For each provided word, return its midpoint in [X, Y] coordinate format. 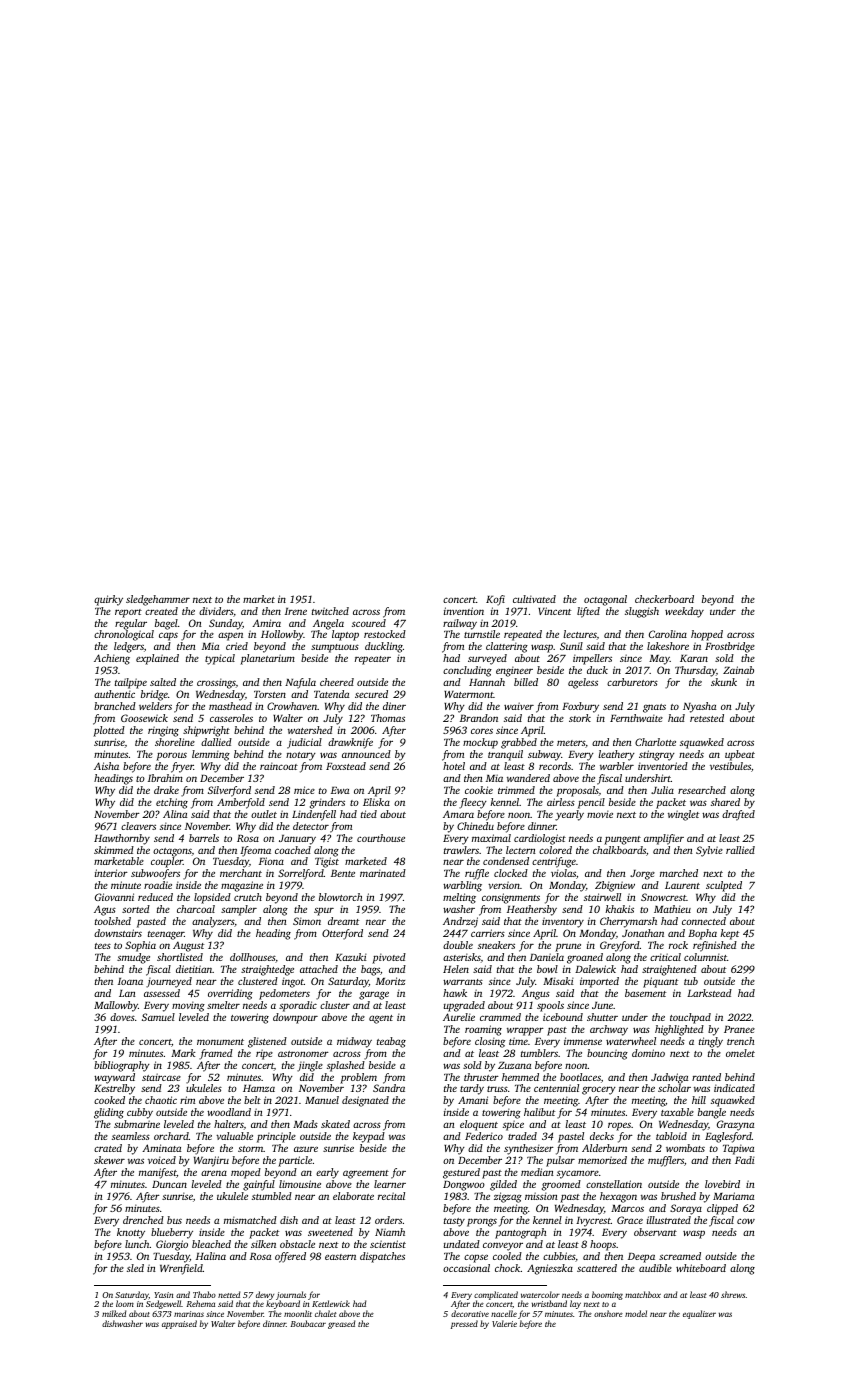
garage [374, 995]
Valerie [504, 1323]
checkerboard [664, 599]
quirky [108, 600]
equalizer [699, 1314]
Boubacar [308, 1323]
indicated [734, 1088]
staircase [161, 1077]
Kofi [495, 600]
